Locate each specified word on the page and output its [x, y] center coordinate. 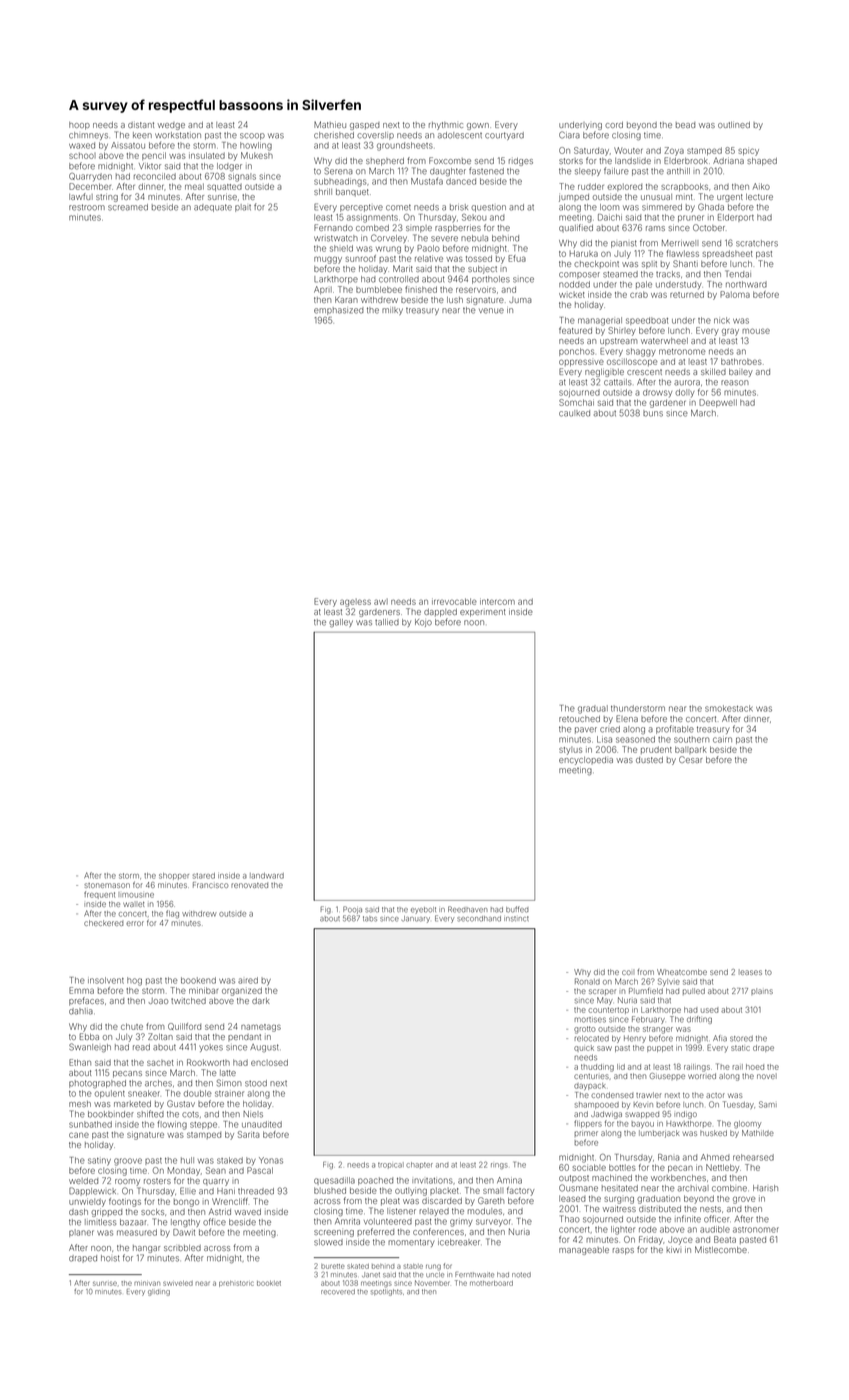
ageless [355, 603]
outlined [734, 125]
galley [341, 623]
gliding [159, 1292]
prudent [656, 750]
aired [248, 980]
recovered [338, 1292]
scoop [252, 136]
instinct [516, 919]
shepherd [385, 162]
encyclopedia [586, 761]
